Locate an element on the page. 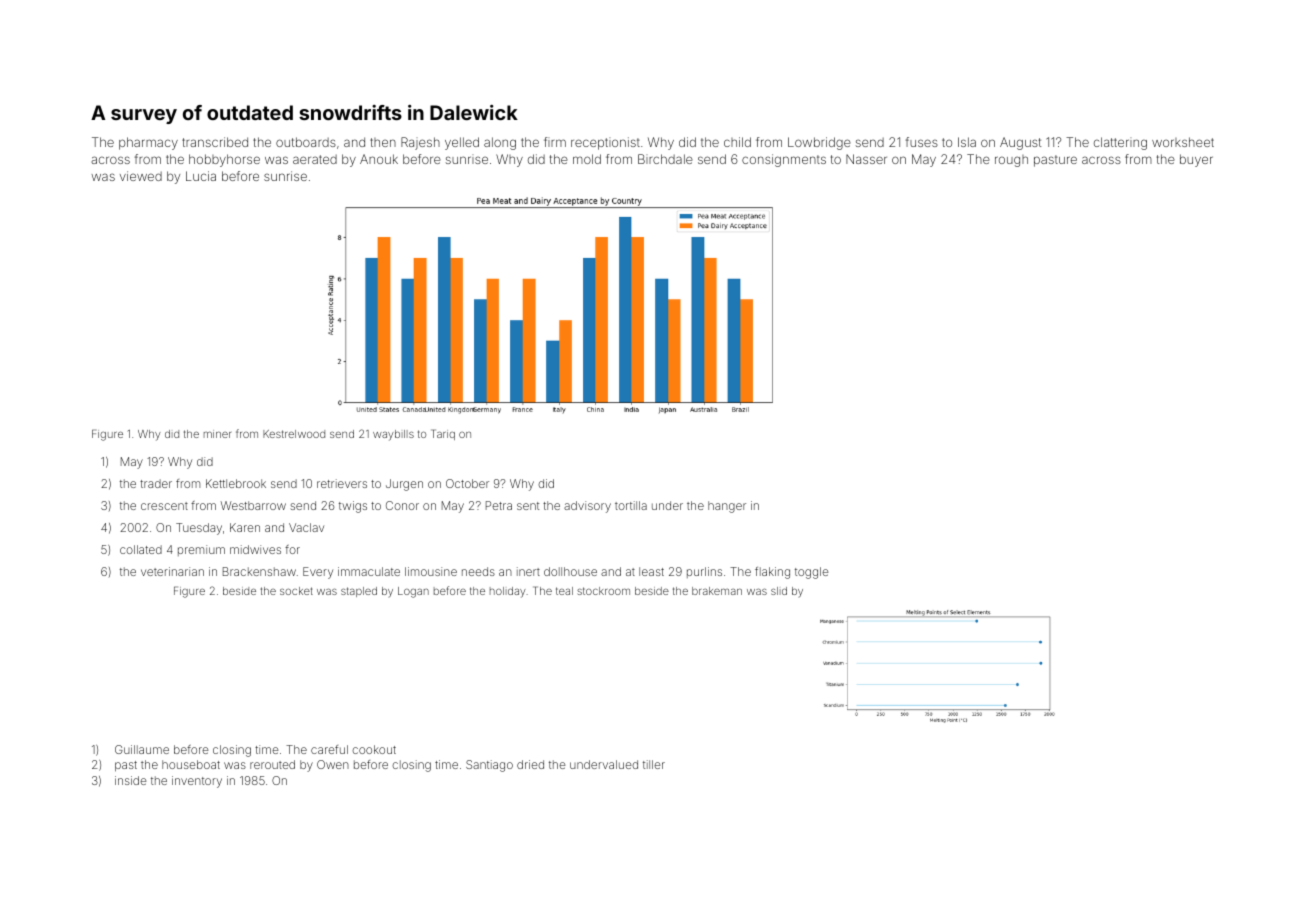 This image has height=924, width=1308. dried is located at coordinates (530, 764).
